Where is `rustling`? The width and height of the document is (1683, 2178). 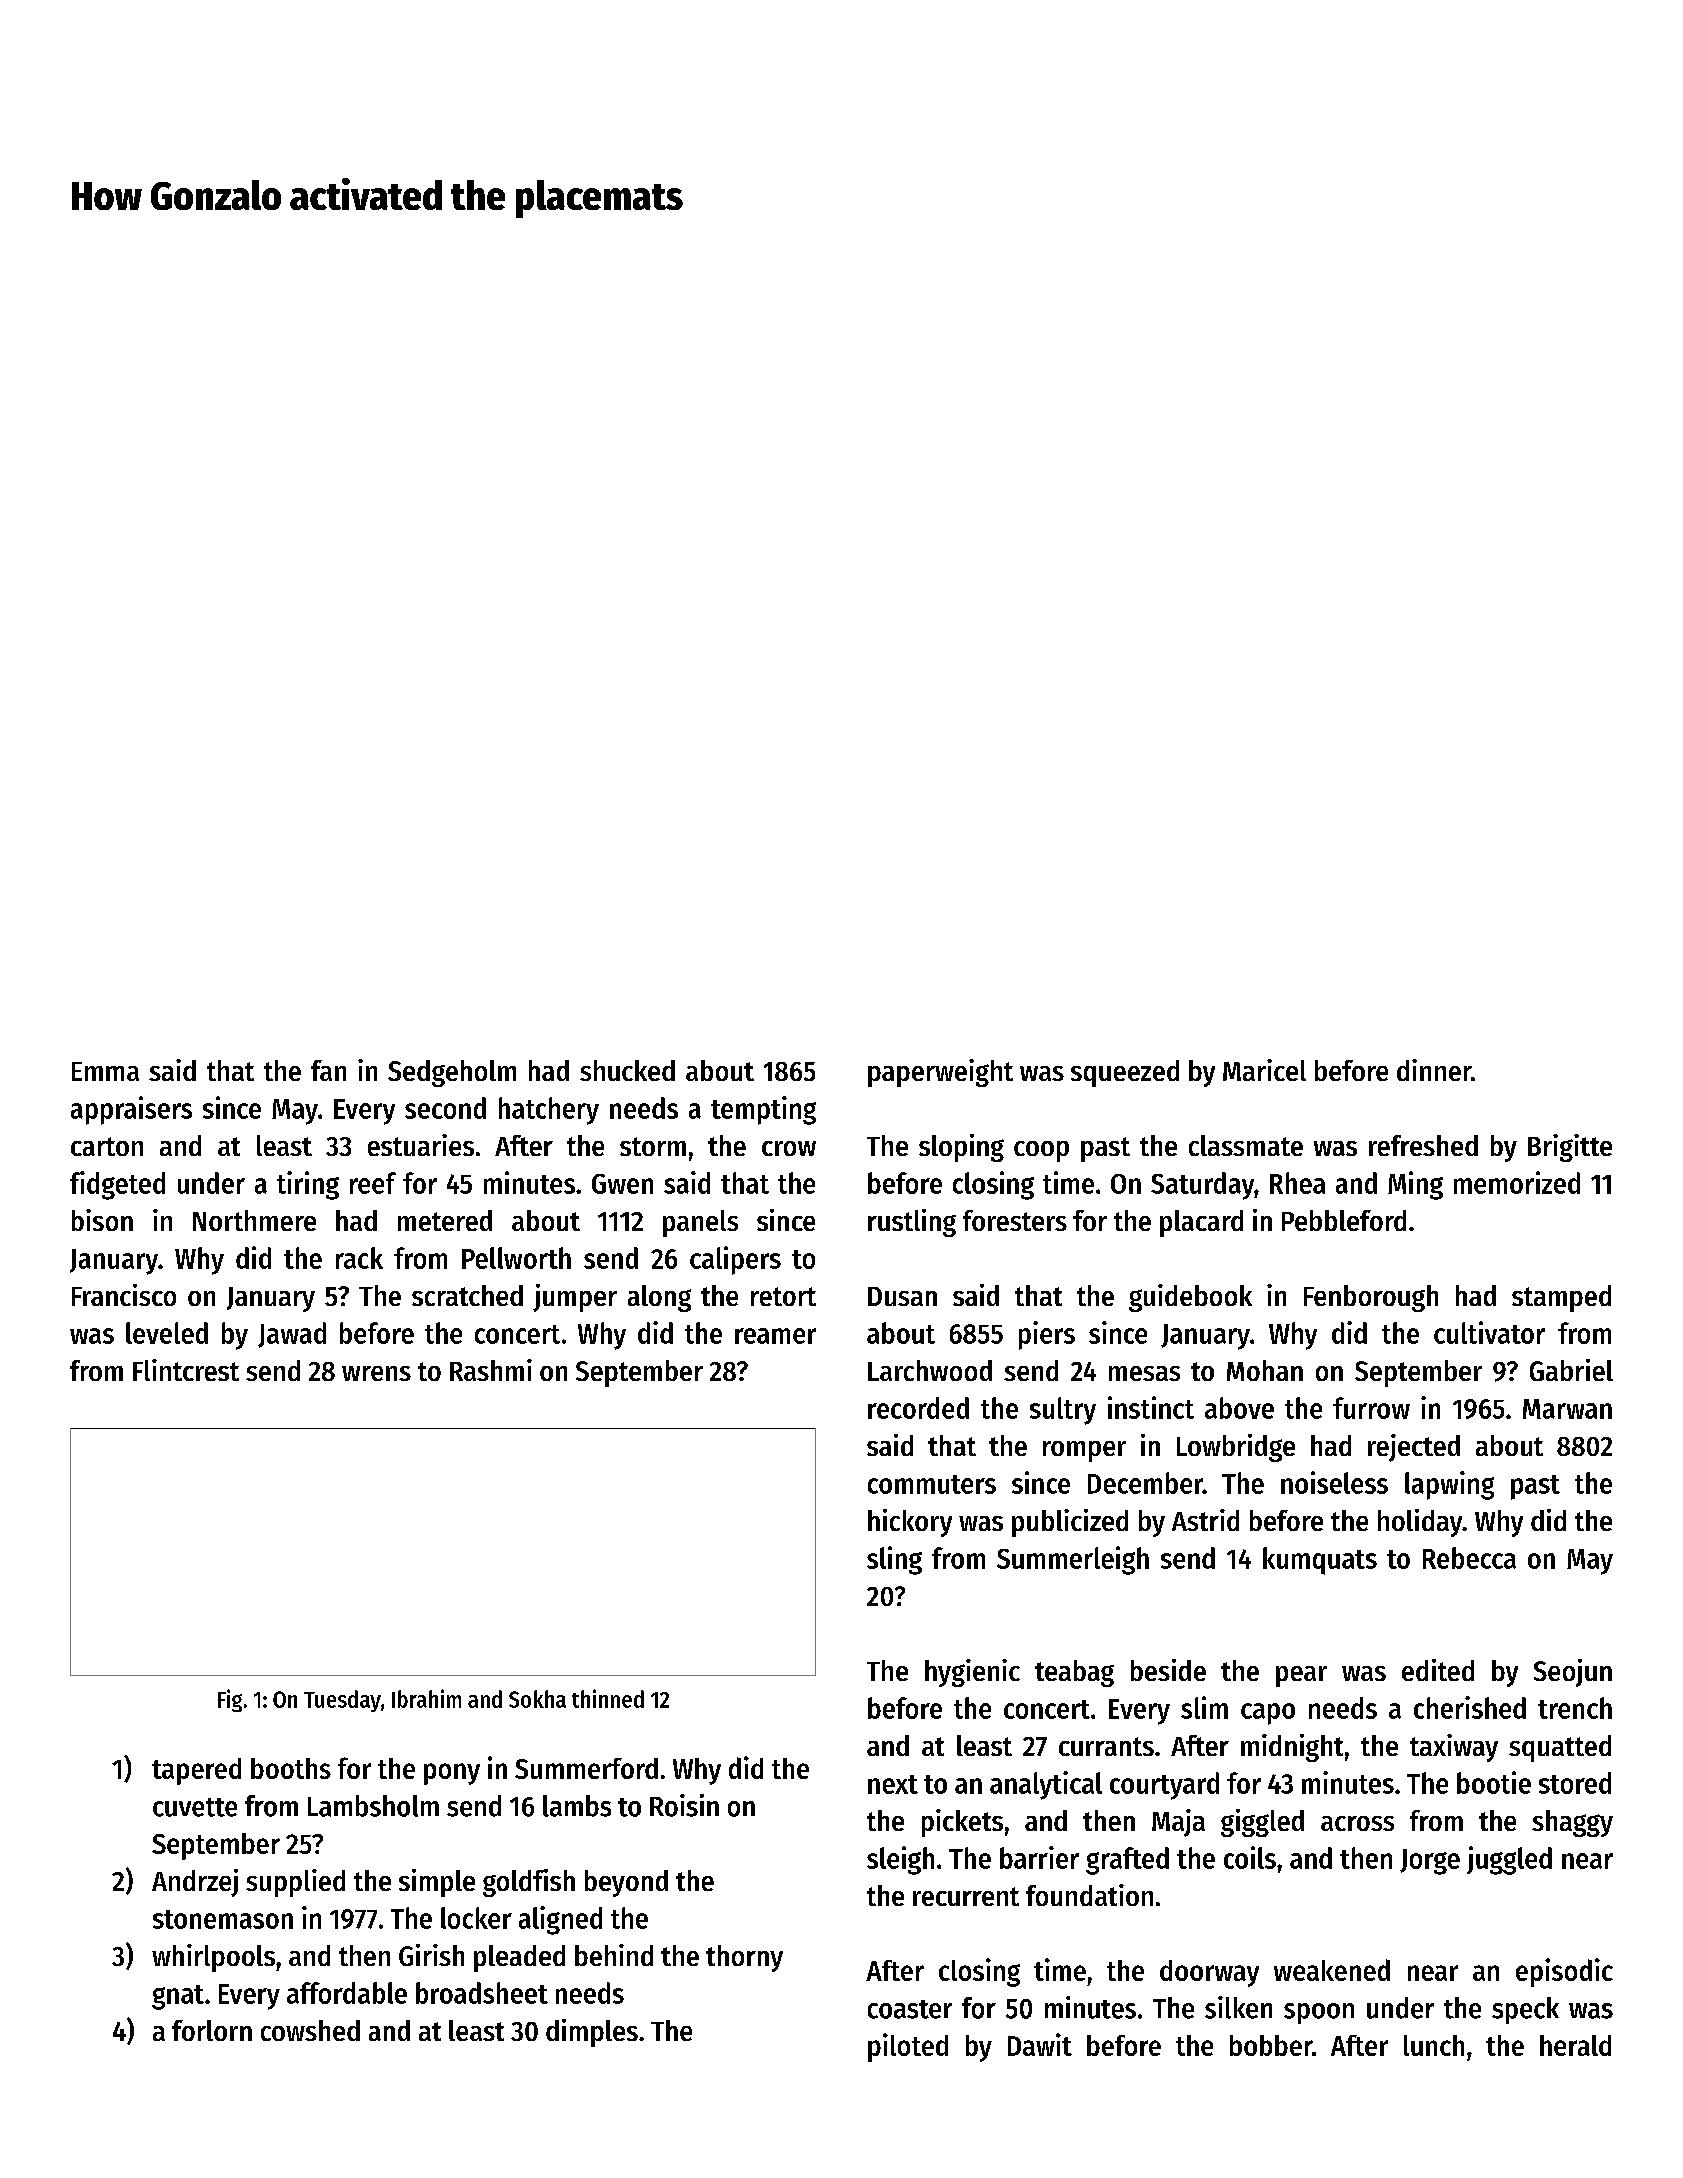
rustling is located at coordinates (912, 1223).
